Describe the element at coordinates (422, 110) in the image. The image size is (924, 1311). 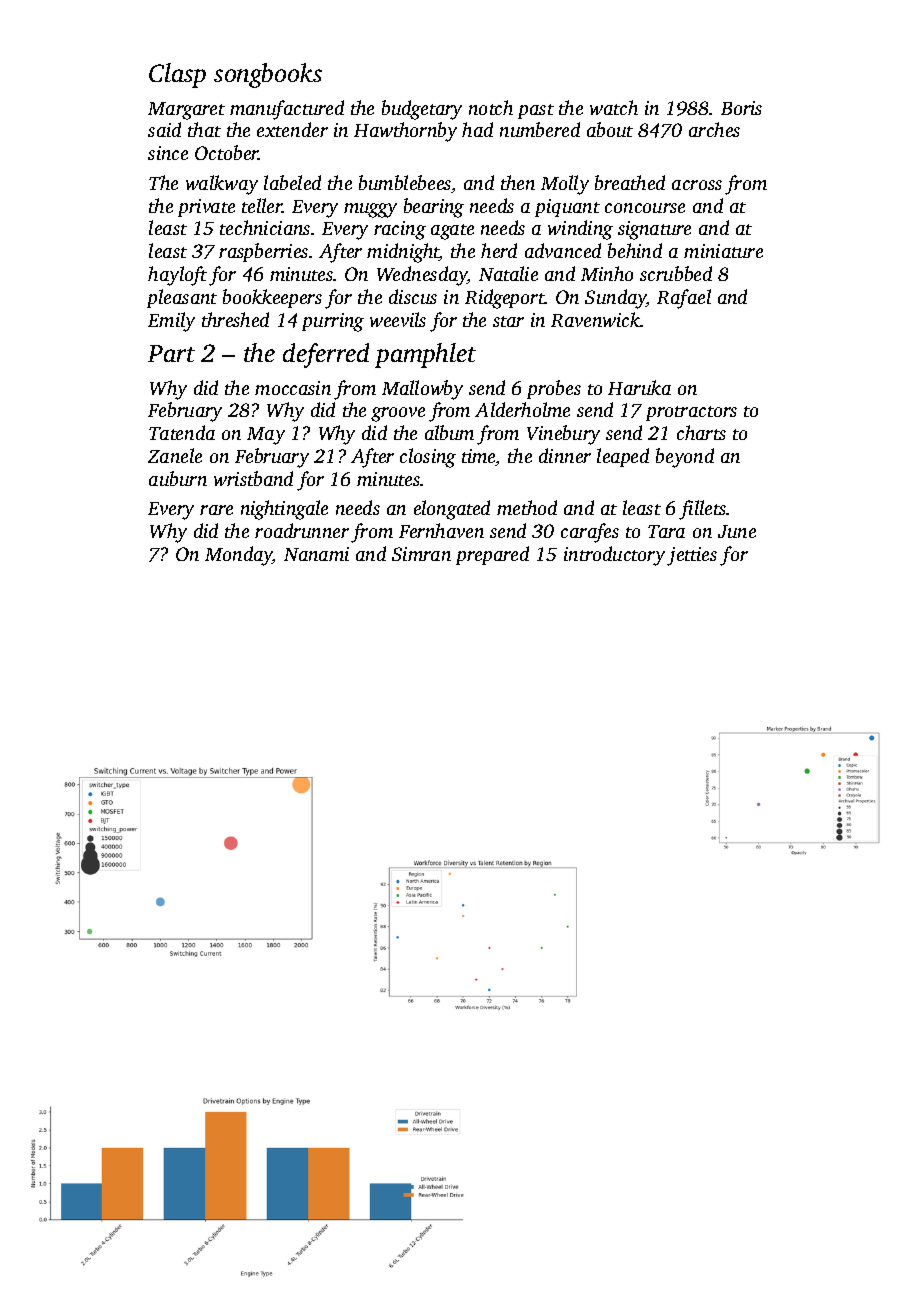
I see `budgetary` at that location.
